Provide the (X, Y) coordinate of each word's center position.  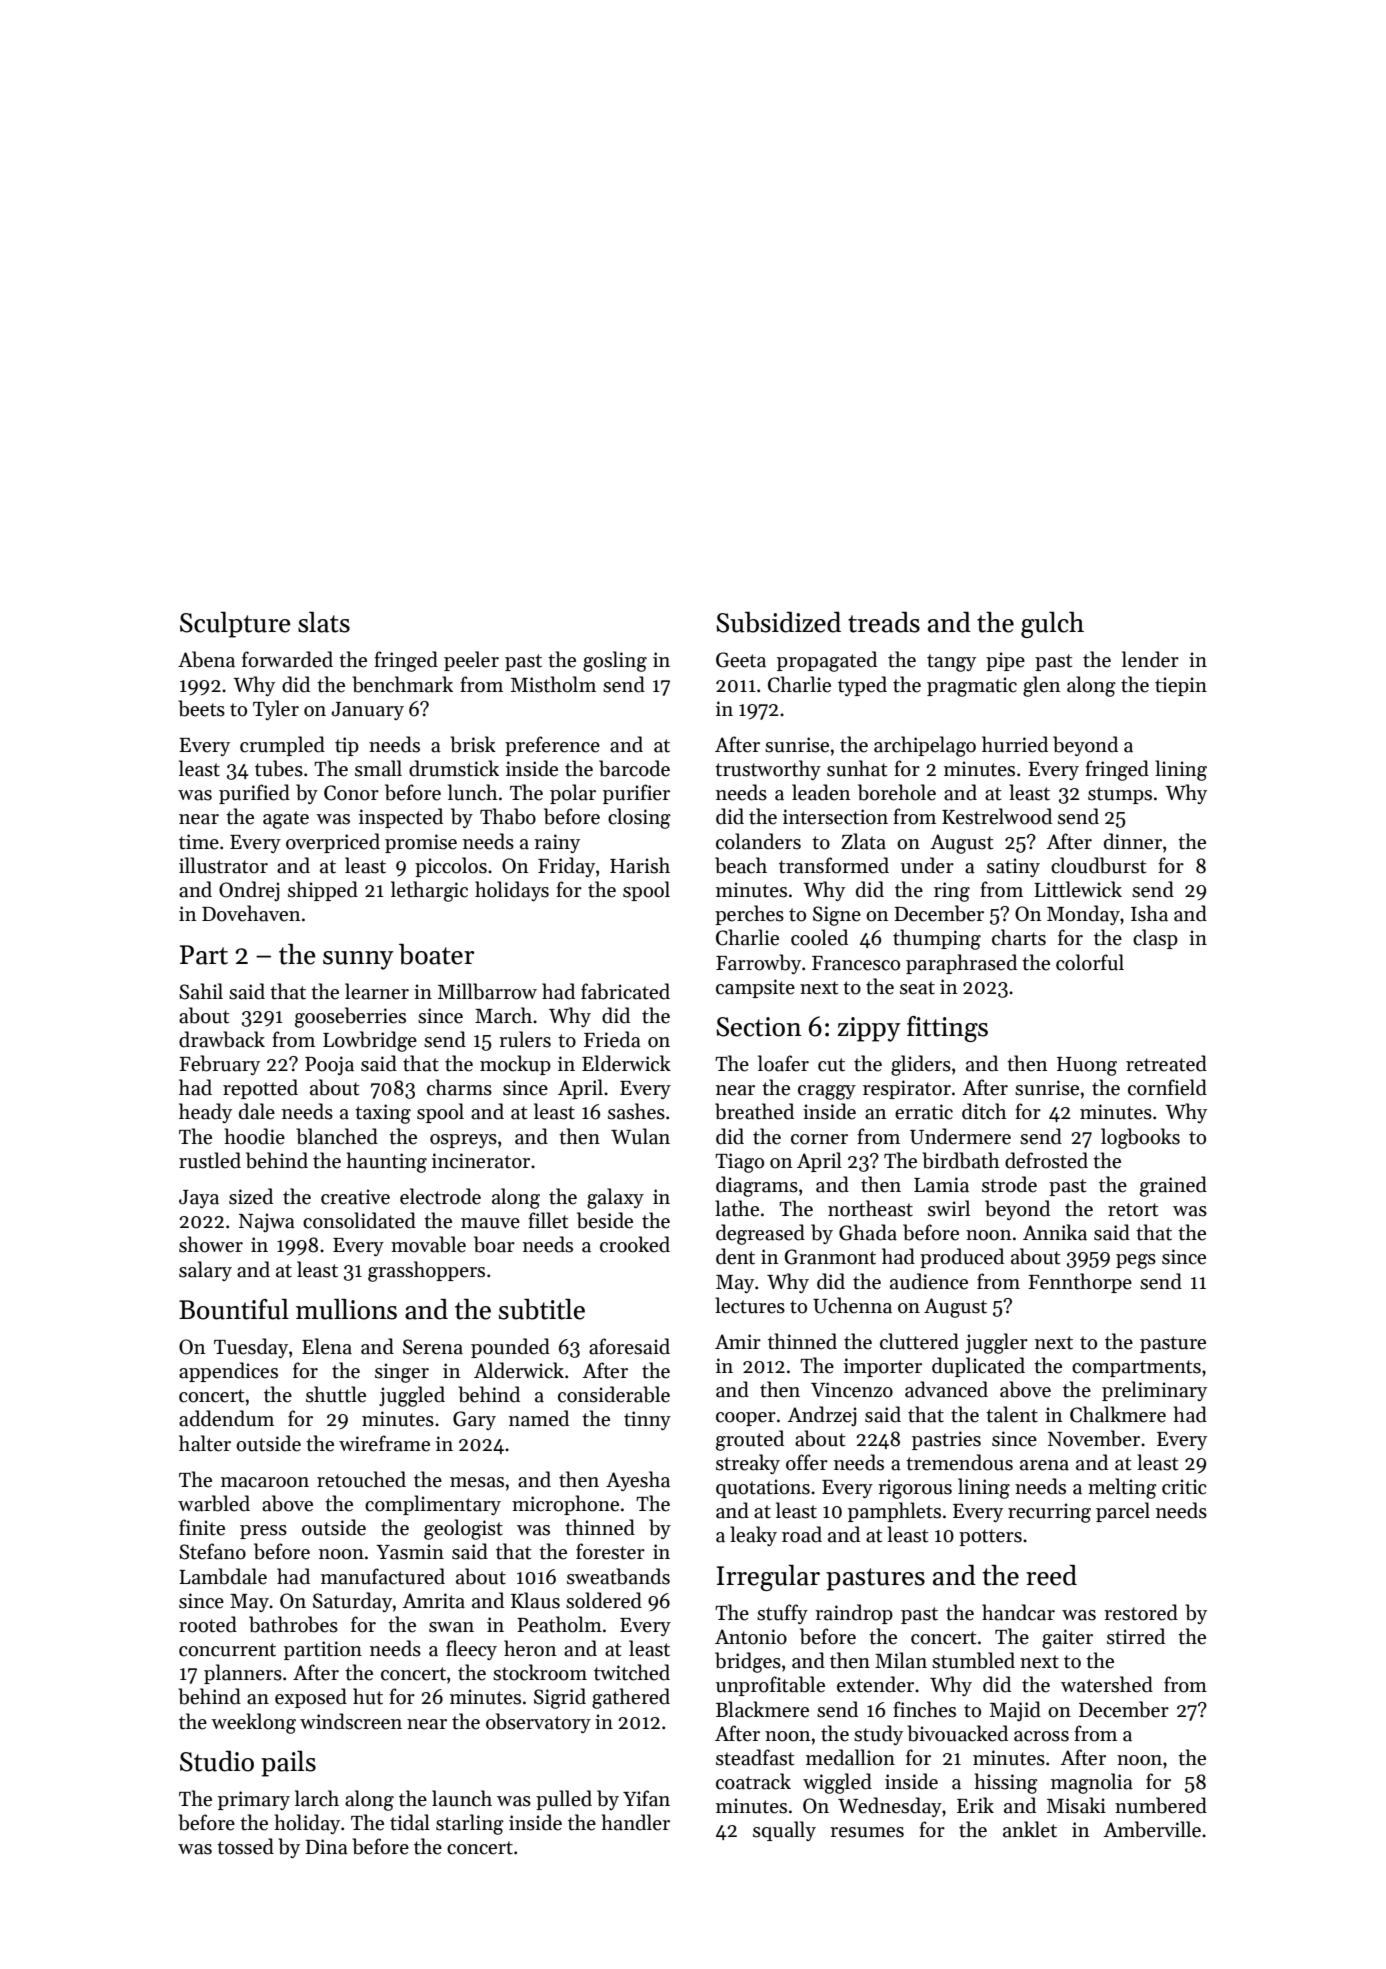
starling (470, 1824)
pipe (1005, 661)
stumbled (973, 1660)
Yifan (646, 1798)
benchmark (402, 684)
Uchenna (852, 1305)
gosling (615, 661)
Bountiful (234, 1309)
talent (1012, 1414)
